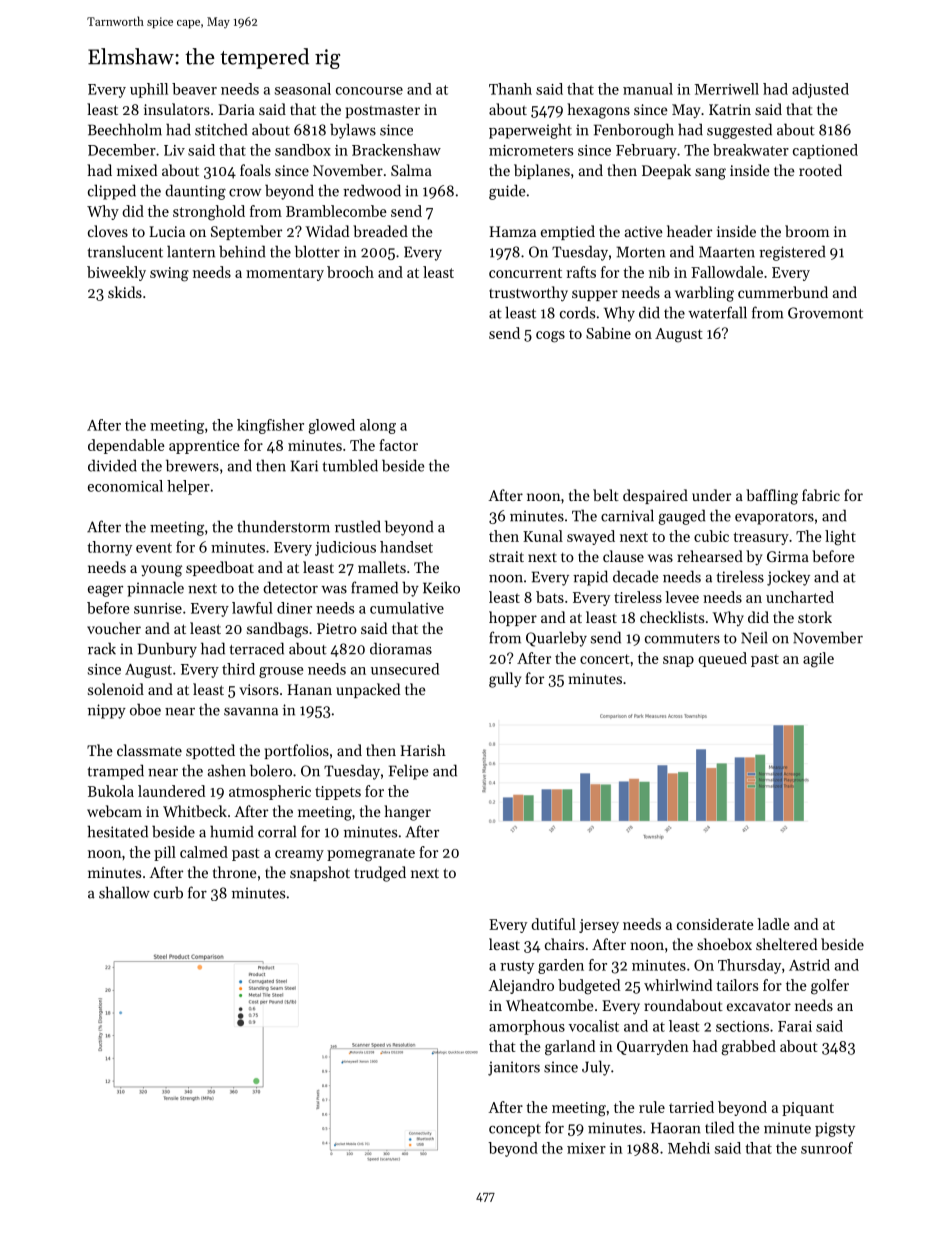 The image size is (952, 1233). I want to click on event, so click(154, 548).
